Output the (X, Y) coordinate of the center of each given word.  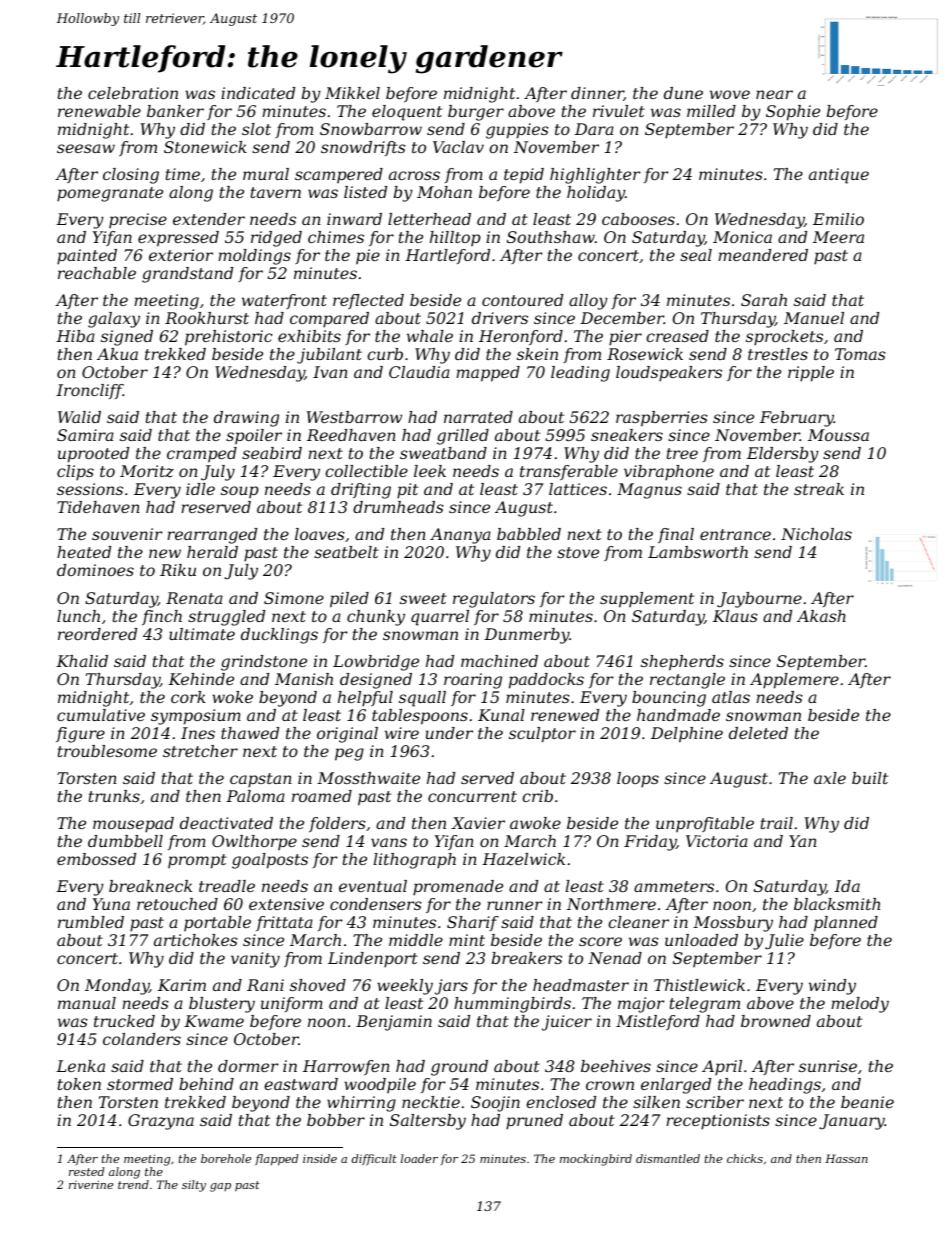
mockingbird (596, 1160)
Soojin (495, 1104)
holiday (596, 194)
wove (730, 94)
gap (220, 1187)
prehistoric (229, 338)
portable (217, 923)
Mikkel (352, 93)
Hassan (846, 1158)
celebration (133, 93)
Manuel (814, 318)
